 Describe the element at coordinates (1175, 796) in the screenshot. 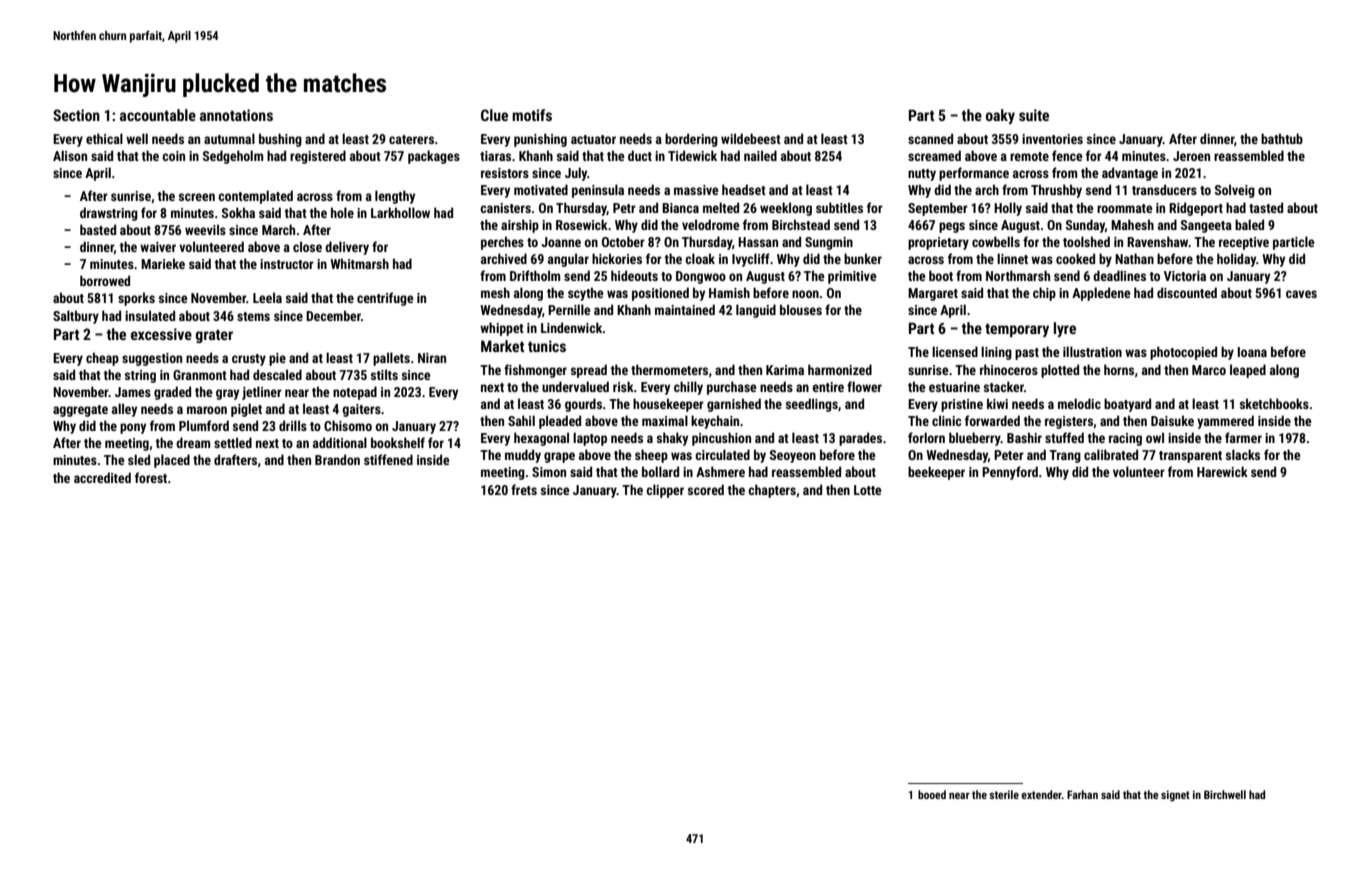

I see `signet` at that location.
